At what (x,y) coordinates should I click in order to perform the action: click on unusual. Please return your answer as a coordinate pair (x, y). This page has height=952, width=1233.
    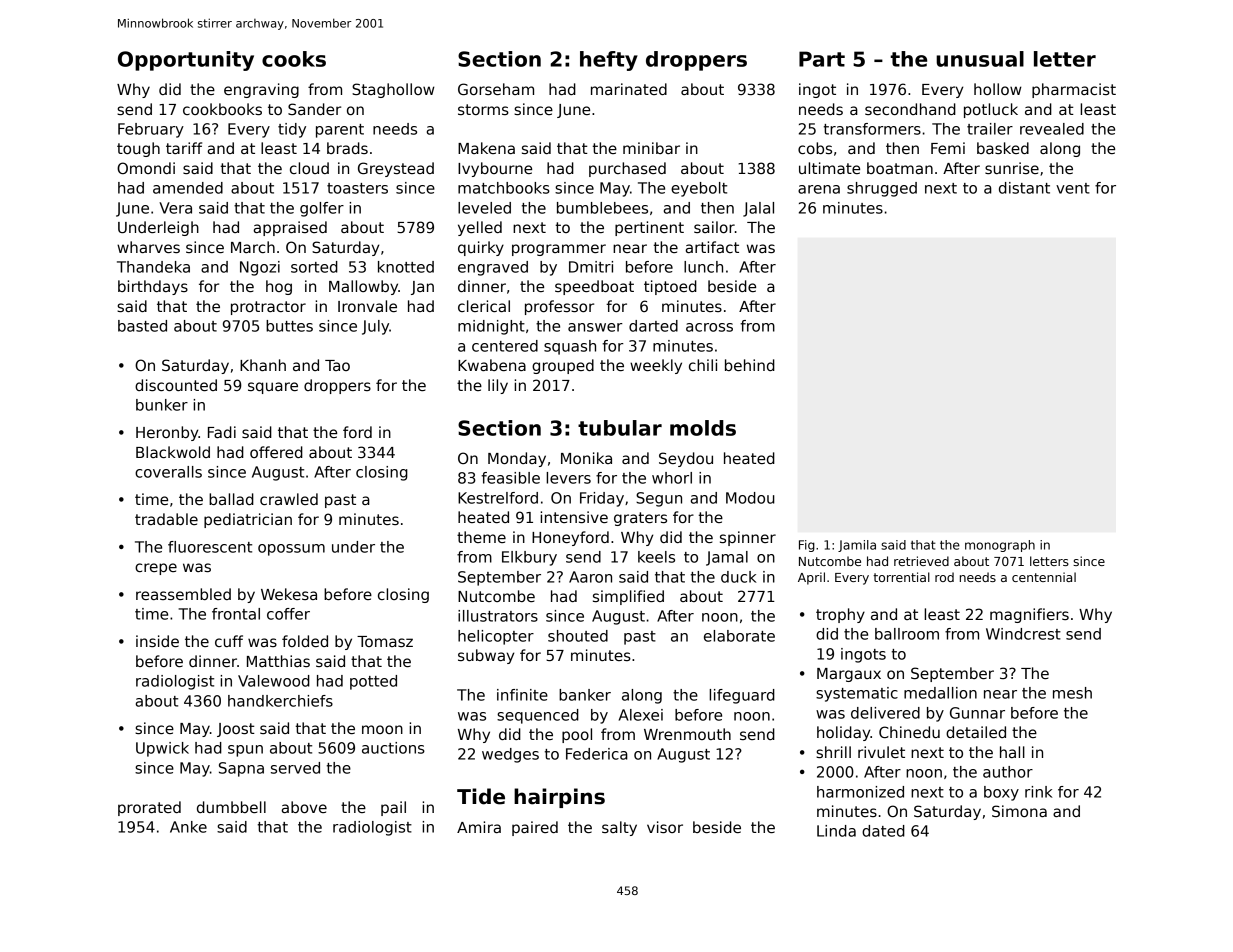
    Looking at the image, I should click on (980, 59).
